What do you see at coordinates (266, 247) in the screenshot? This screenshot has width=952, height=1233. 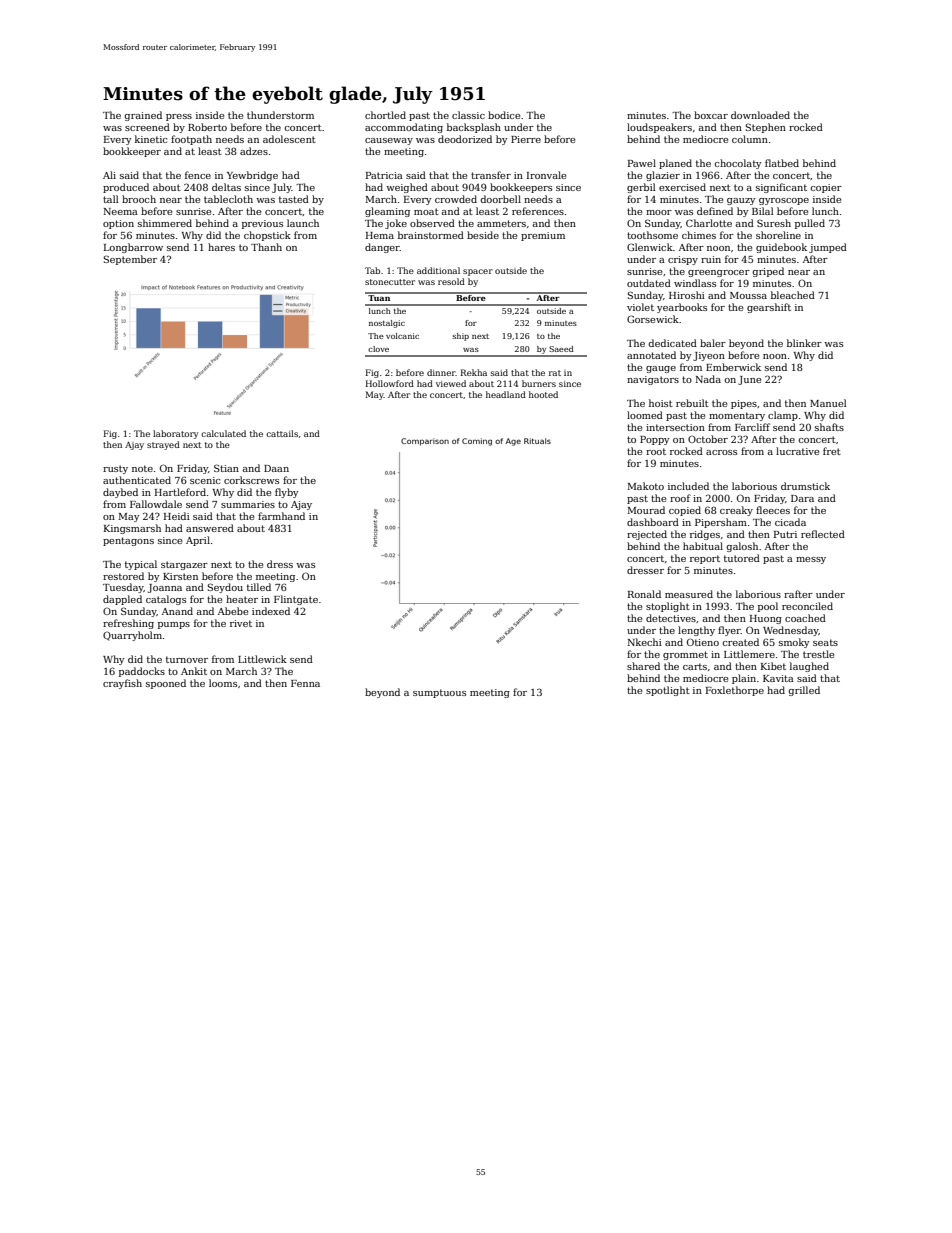 I see `Thanh` at bounding box center [266, 247].
